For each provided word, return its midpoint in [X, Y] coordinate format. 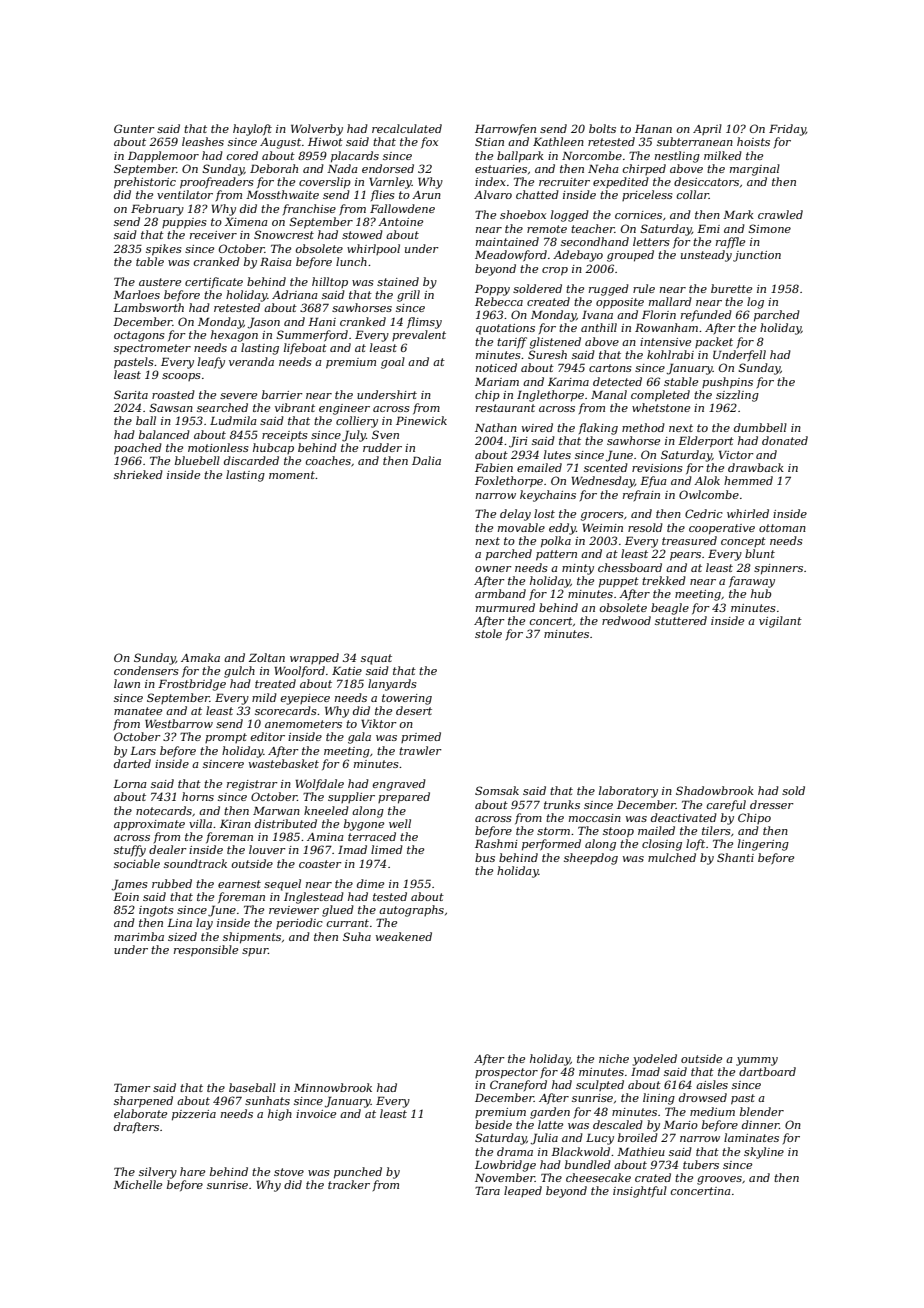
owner [493, 569]
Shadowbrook [715, 790]
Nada [342, 168]
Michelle [137, 1184]
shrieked [138, 474]
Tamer [132, 1087]
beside [493, 1124]
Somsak [497, 790]
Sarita [131, 394]
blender [762, 1111]
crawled [780, 214]
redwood [626, 620]
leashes [203, 141]
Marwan [276, 811]
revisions [657, 468]
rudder [382, 447]
